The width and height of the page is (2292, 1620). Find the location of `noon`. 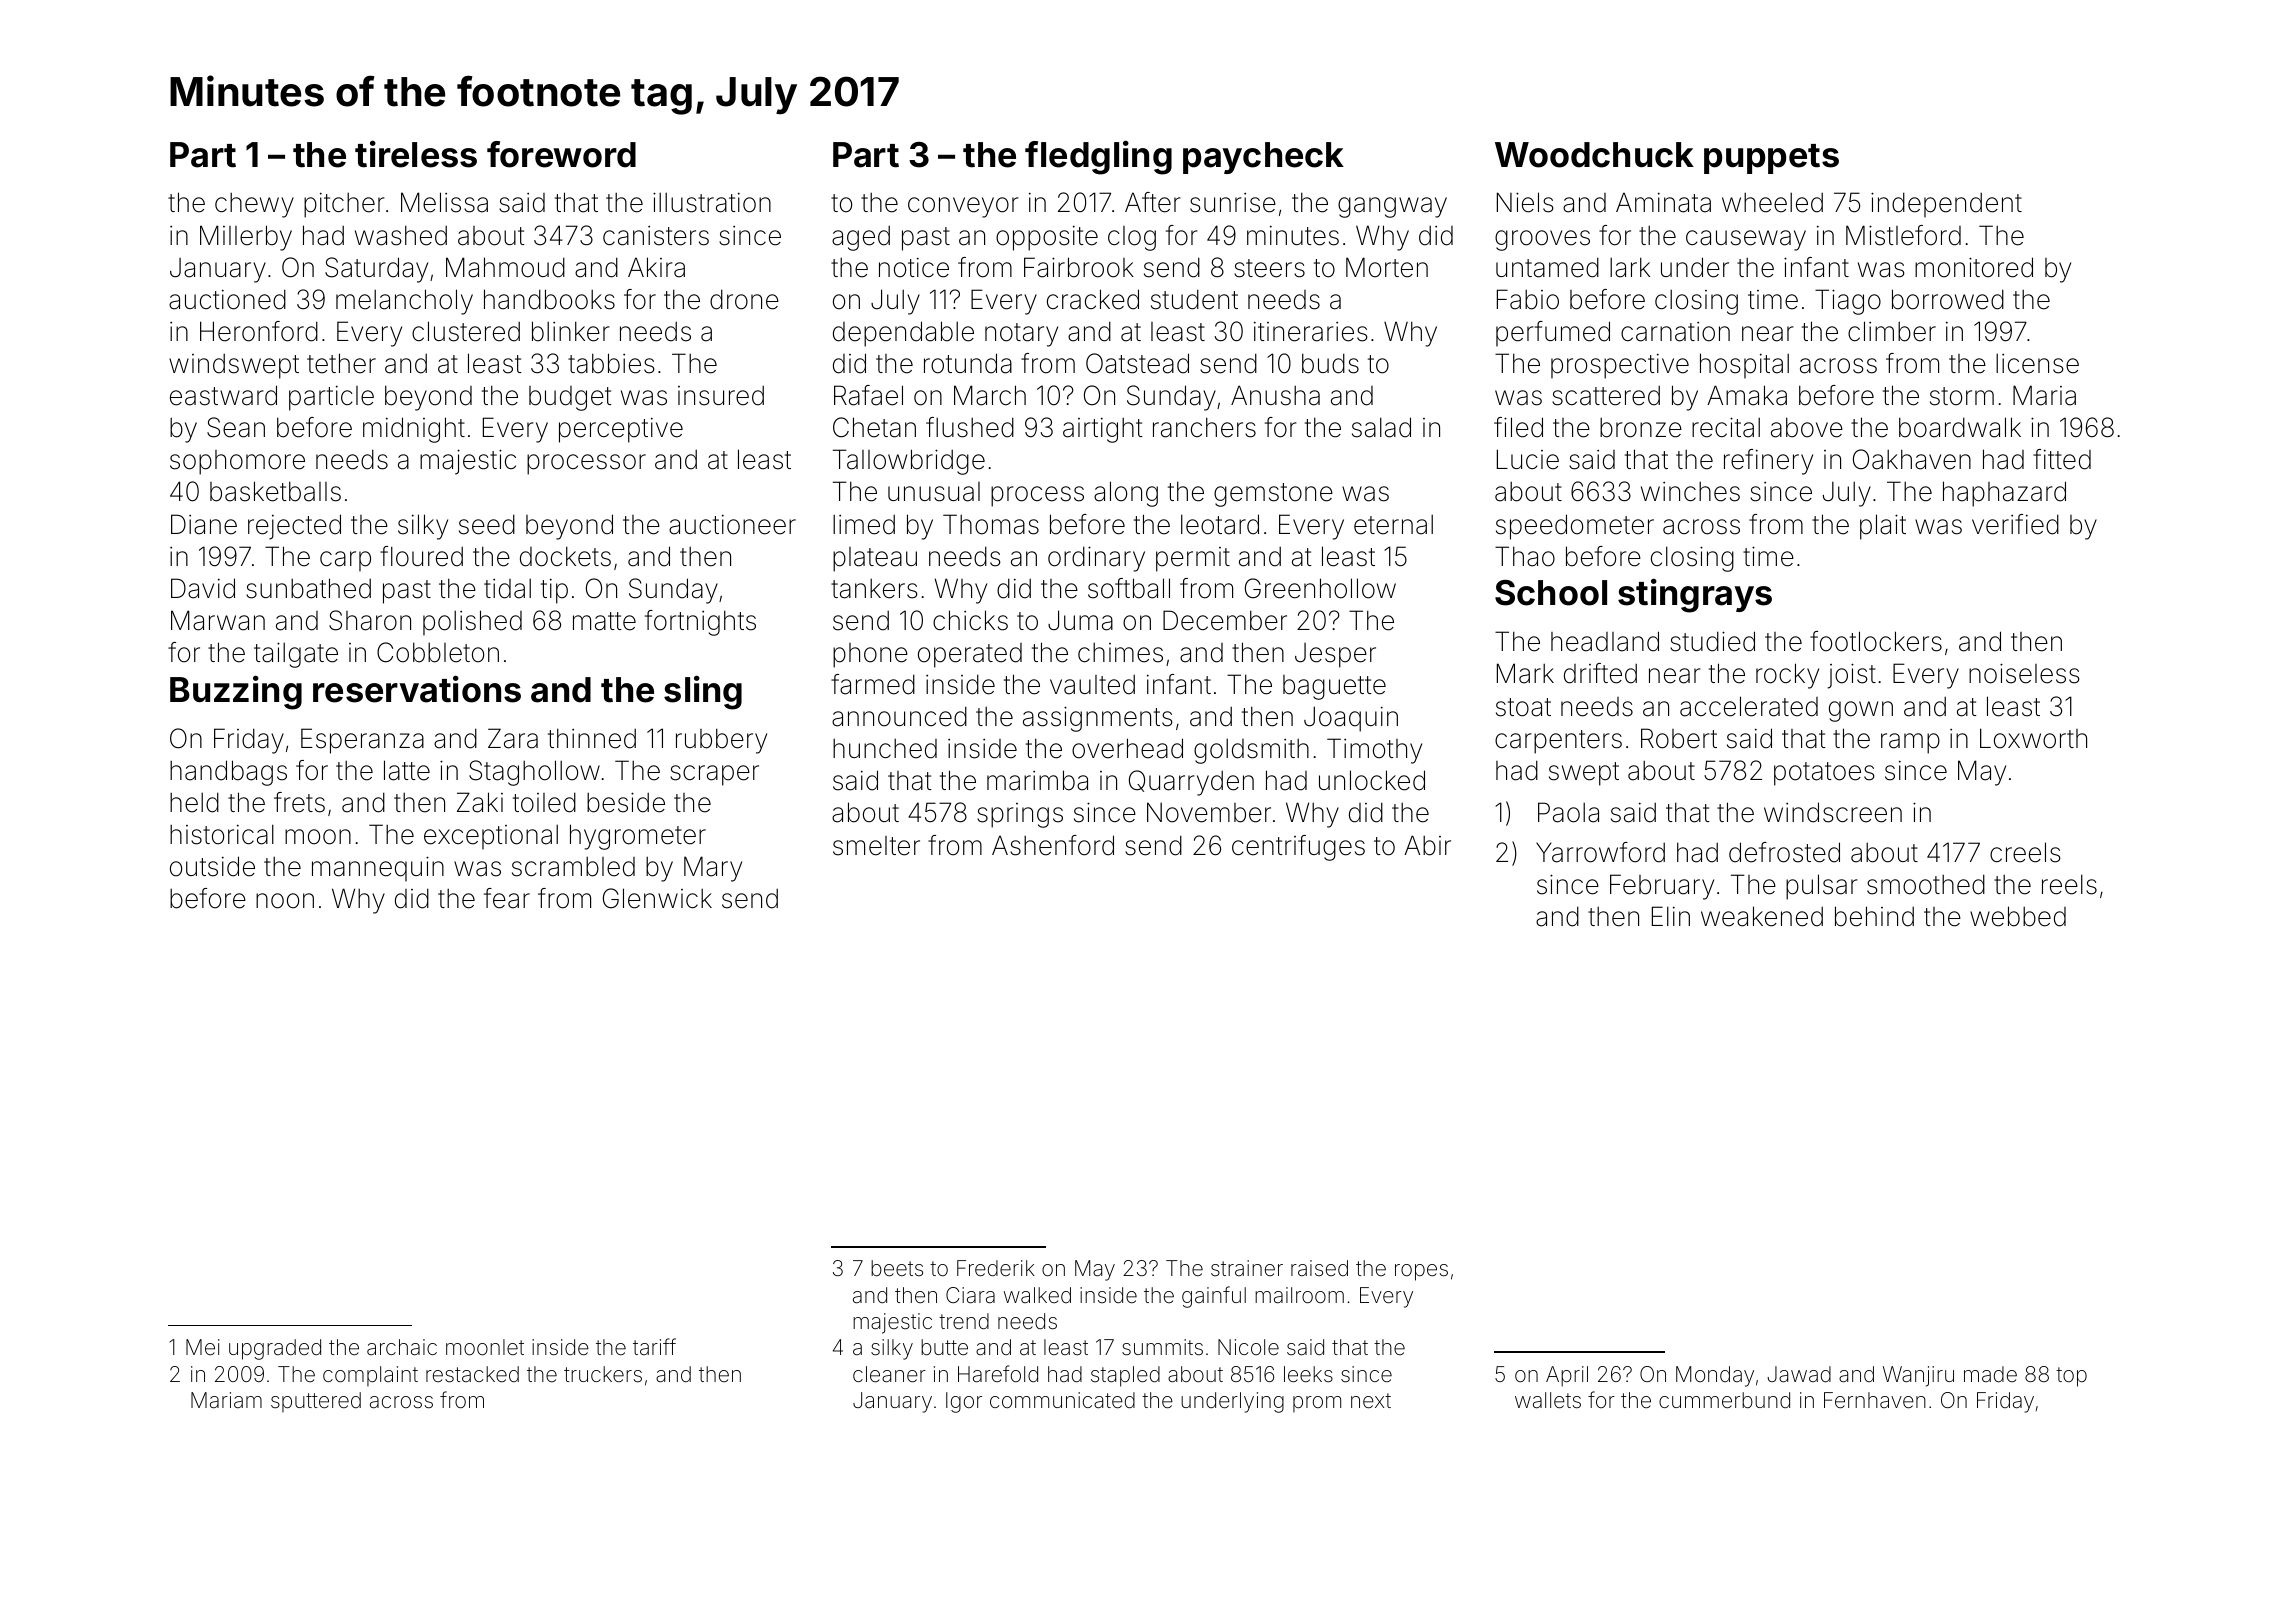

noon is located at coordinates (285, 901).
